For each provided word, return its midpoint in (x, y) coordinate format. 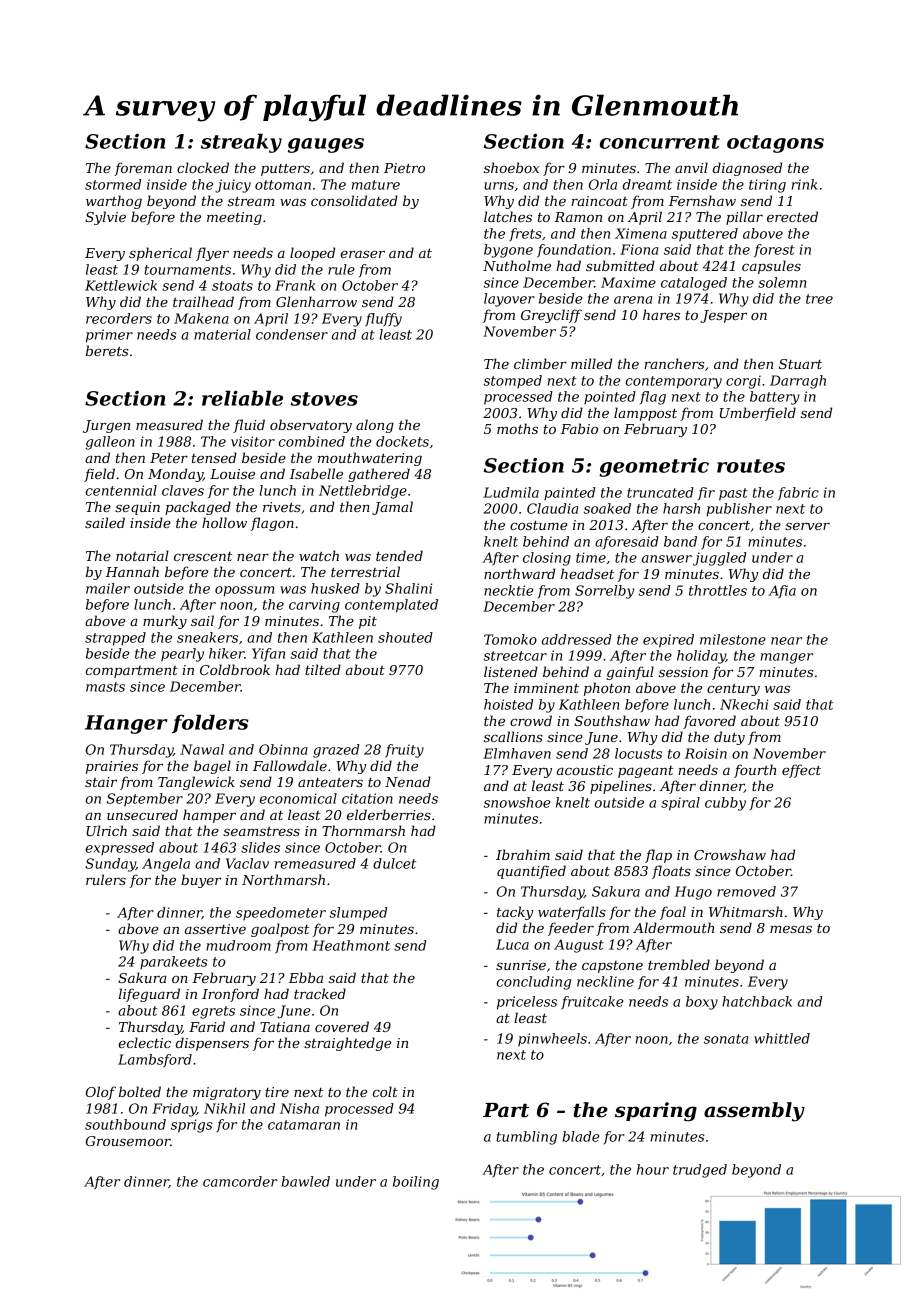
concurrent (660, 142)
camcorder (240, 1181)
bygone (508, 251)
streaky (241, 143)
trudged (700, 1171)
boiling (416, 1183)
